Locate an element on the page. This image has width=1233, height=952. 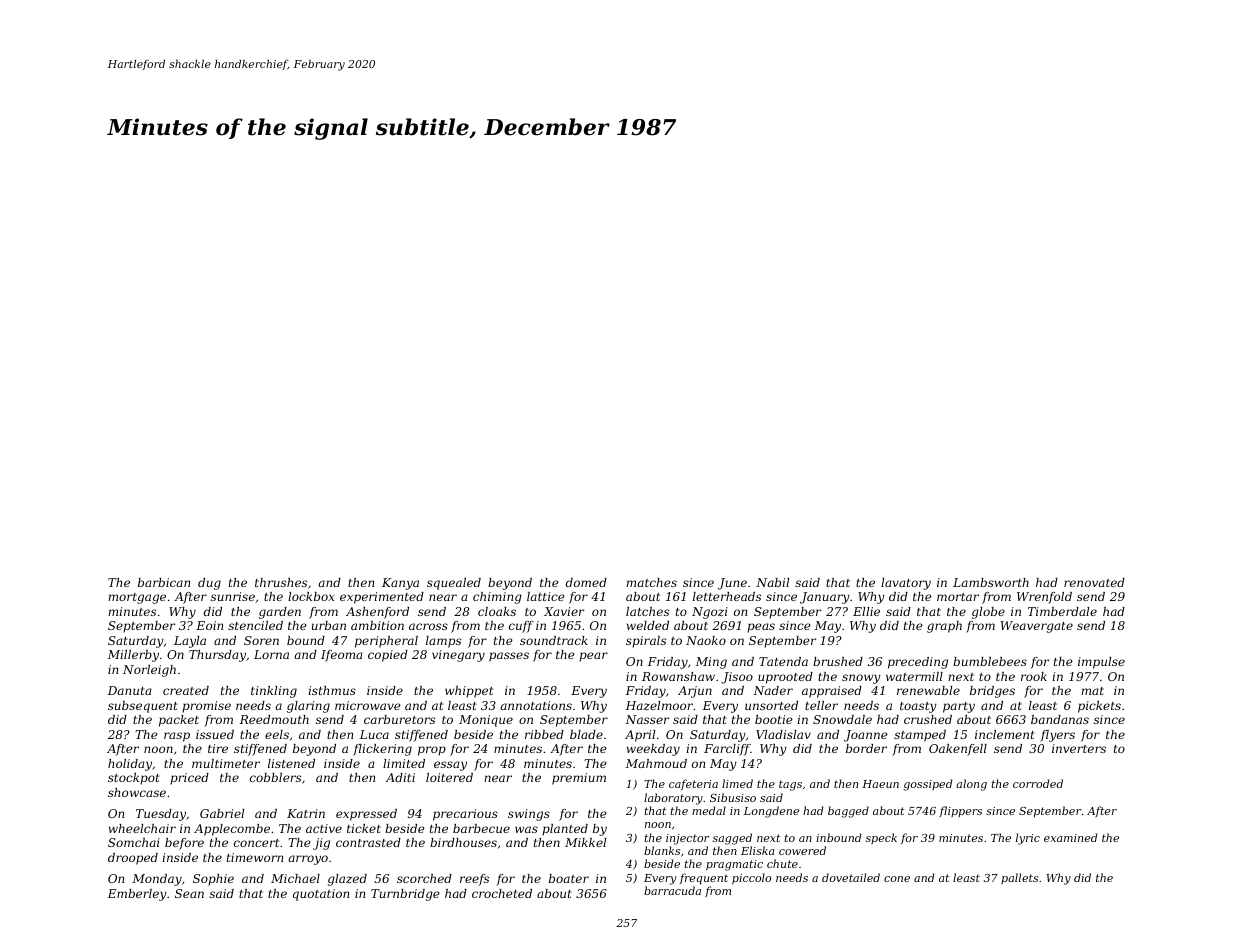
party is located at coordinates (959, 707).
